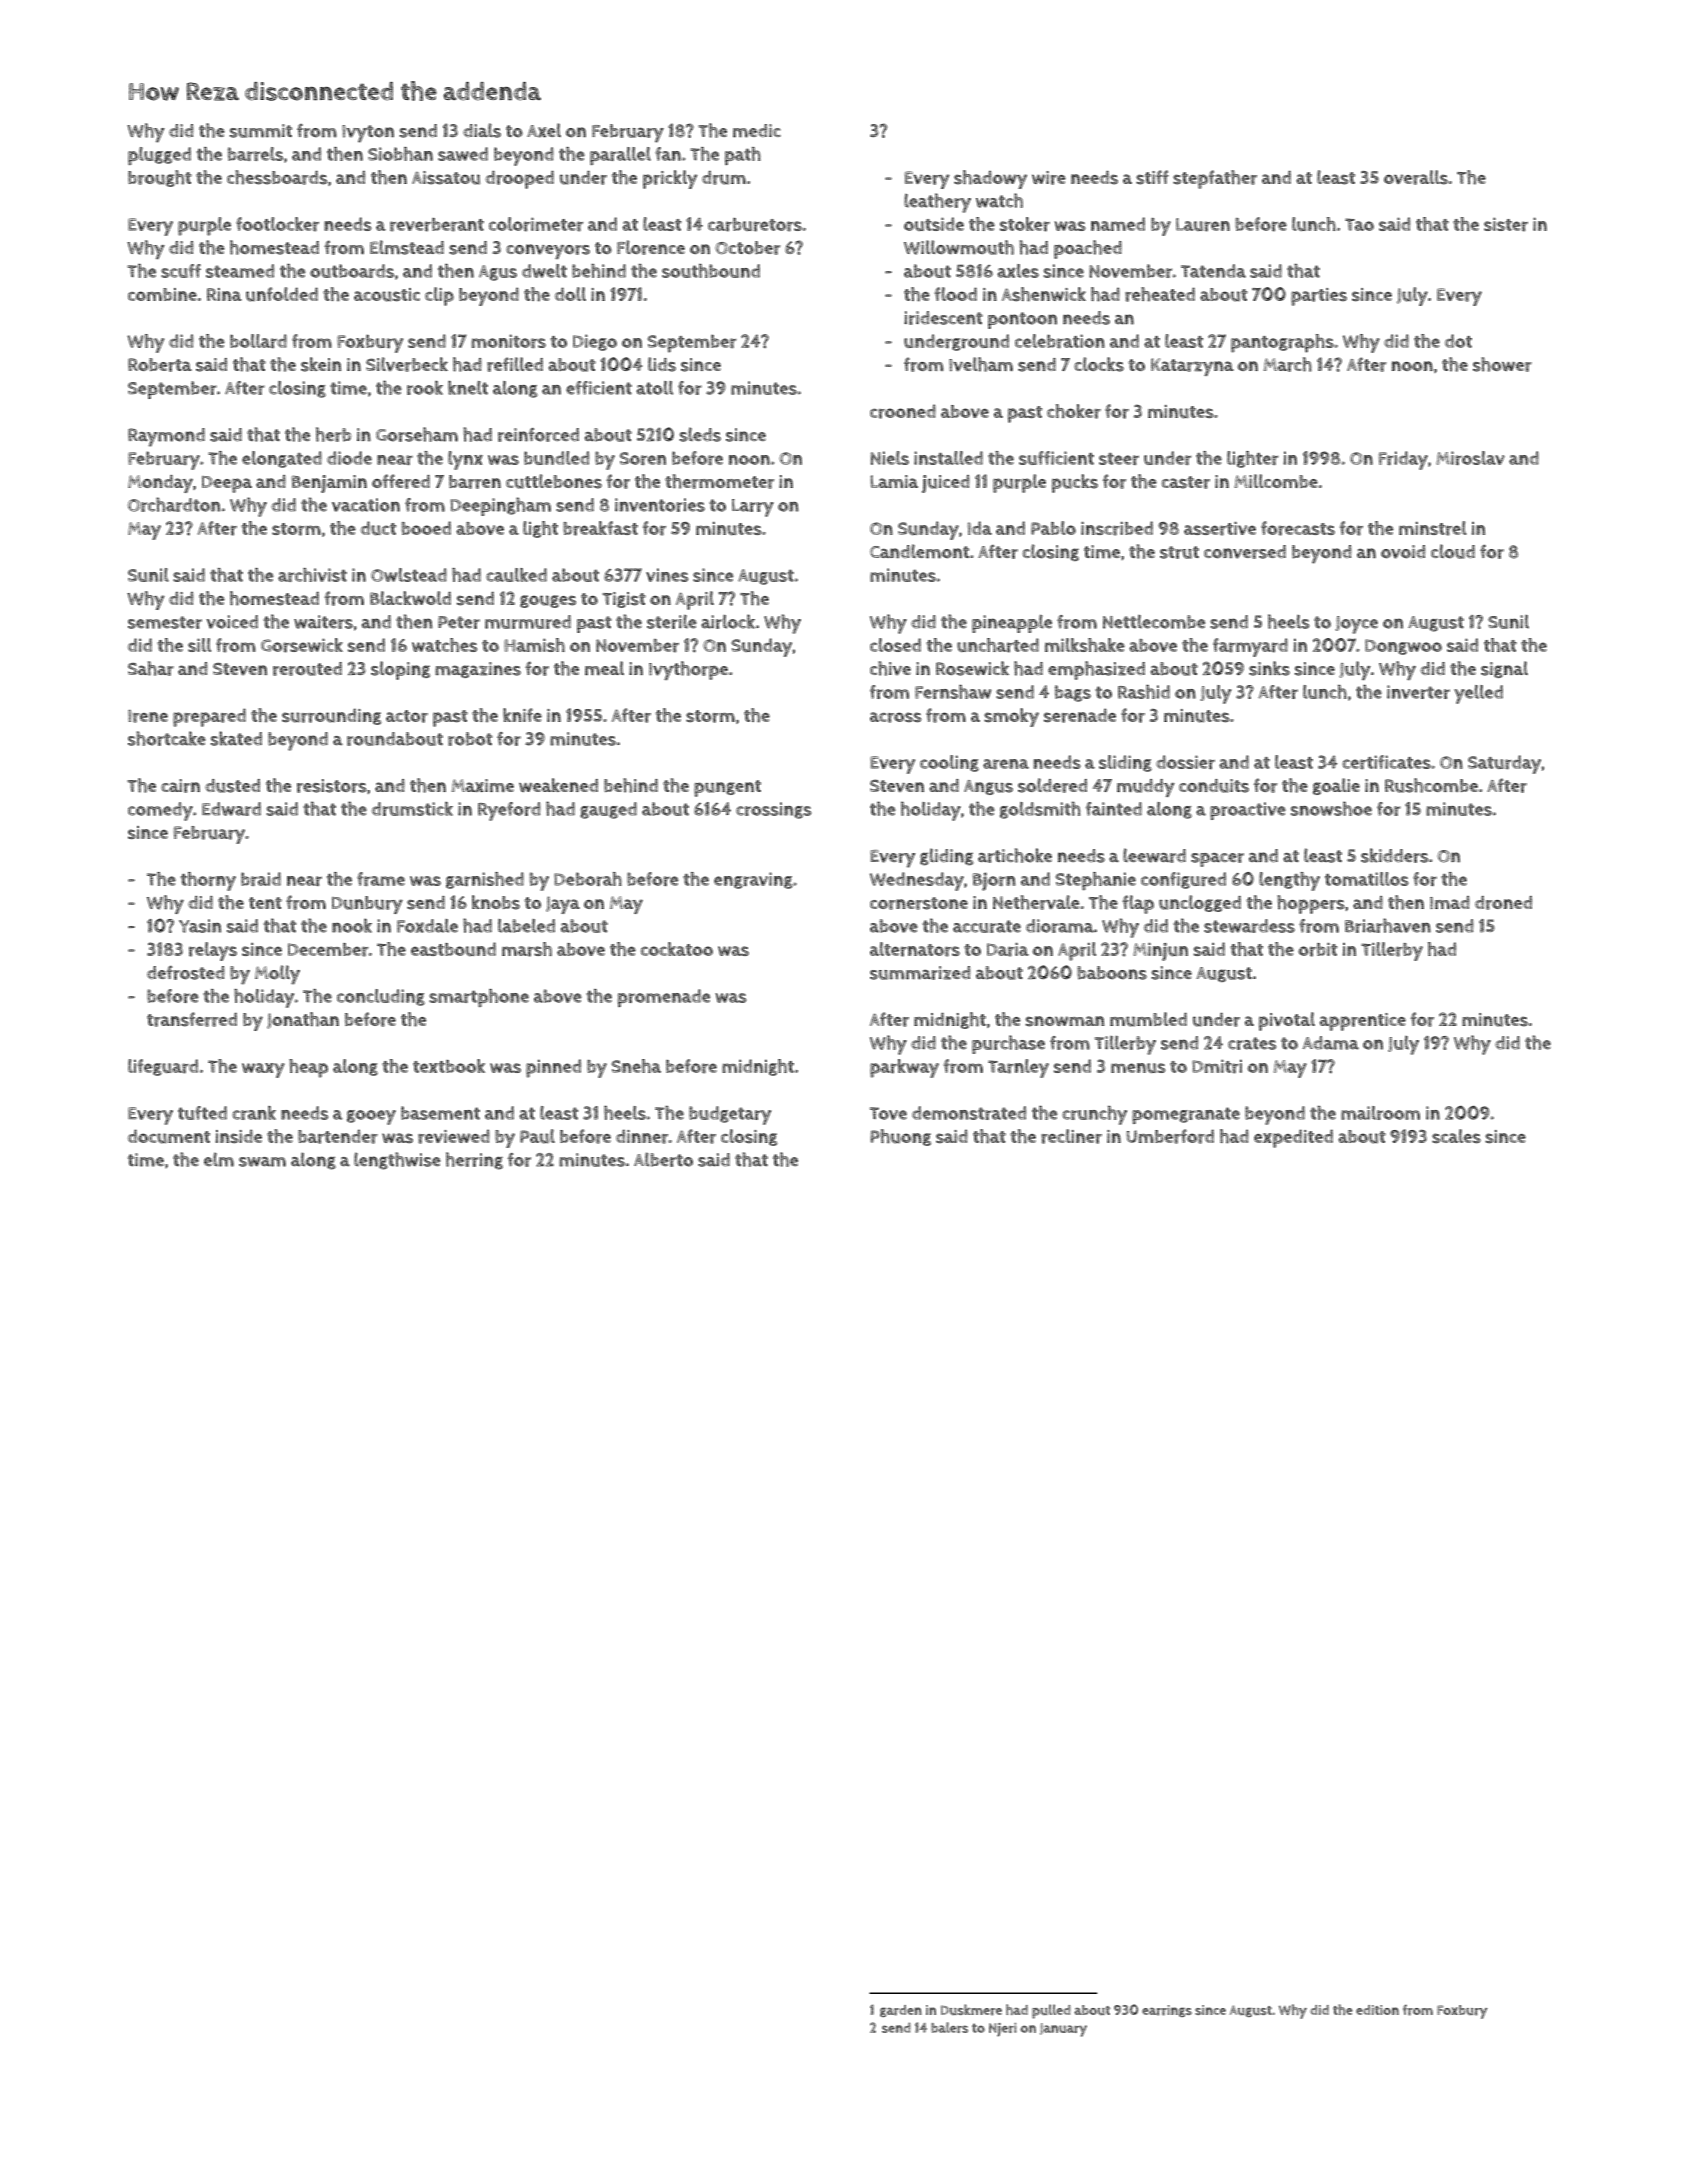  I want to click on expedited, so click(1293, 1138).
